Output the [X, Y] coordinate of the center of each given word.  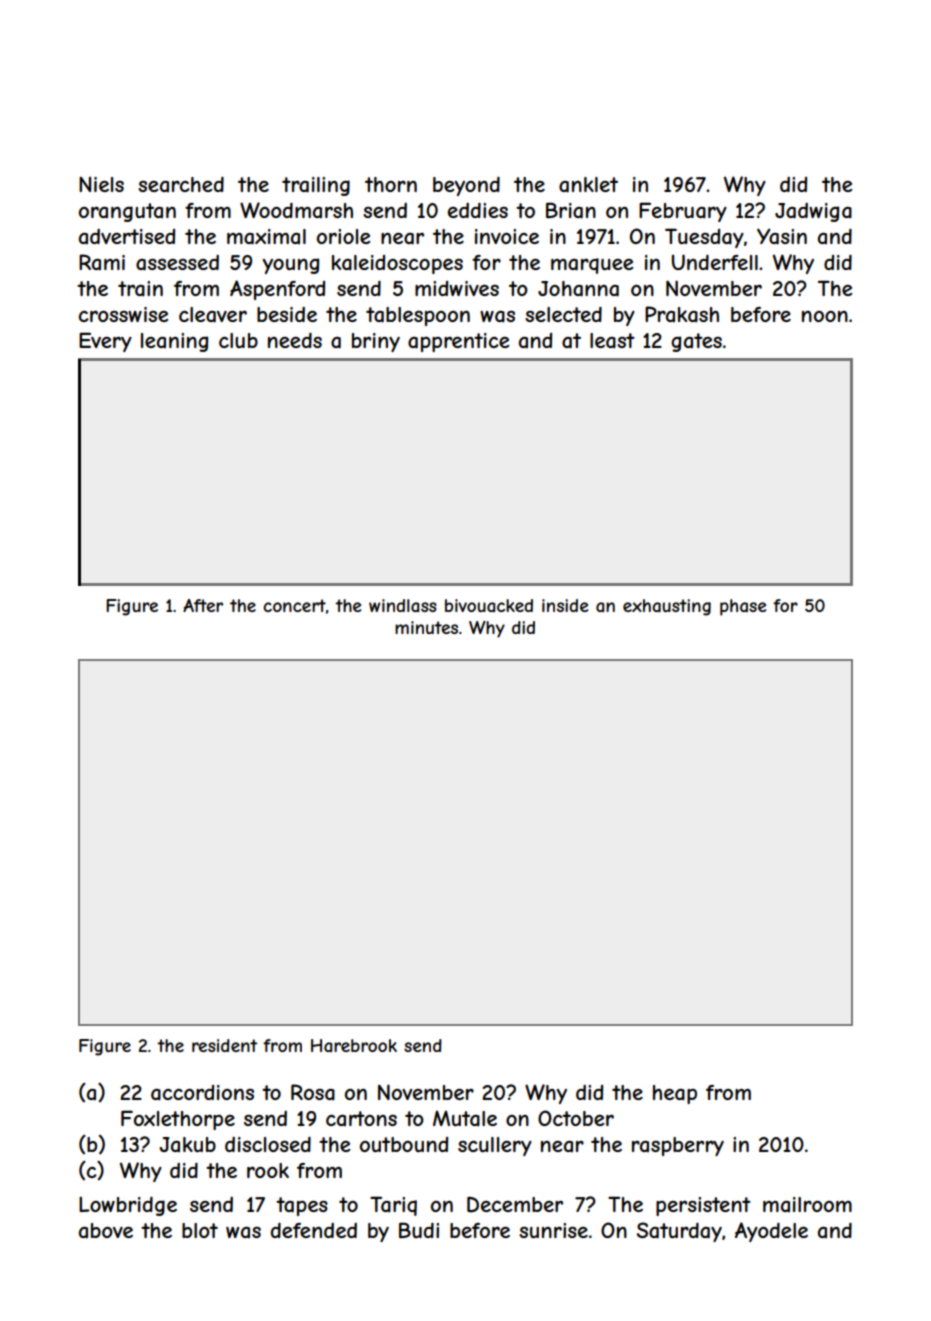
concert [294, 605]
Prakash [682, 314]
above [106, 1231]
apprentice [458, 342]
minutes [426, 627]
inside [565, 605]
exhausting [667, 607]
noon [825, 316]
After [203, 605]
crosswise [123, 314]
